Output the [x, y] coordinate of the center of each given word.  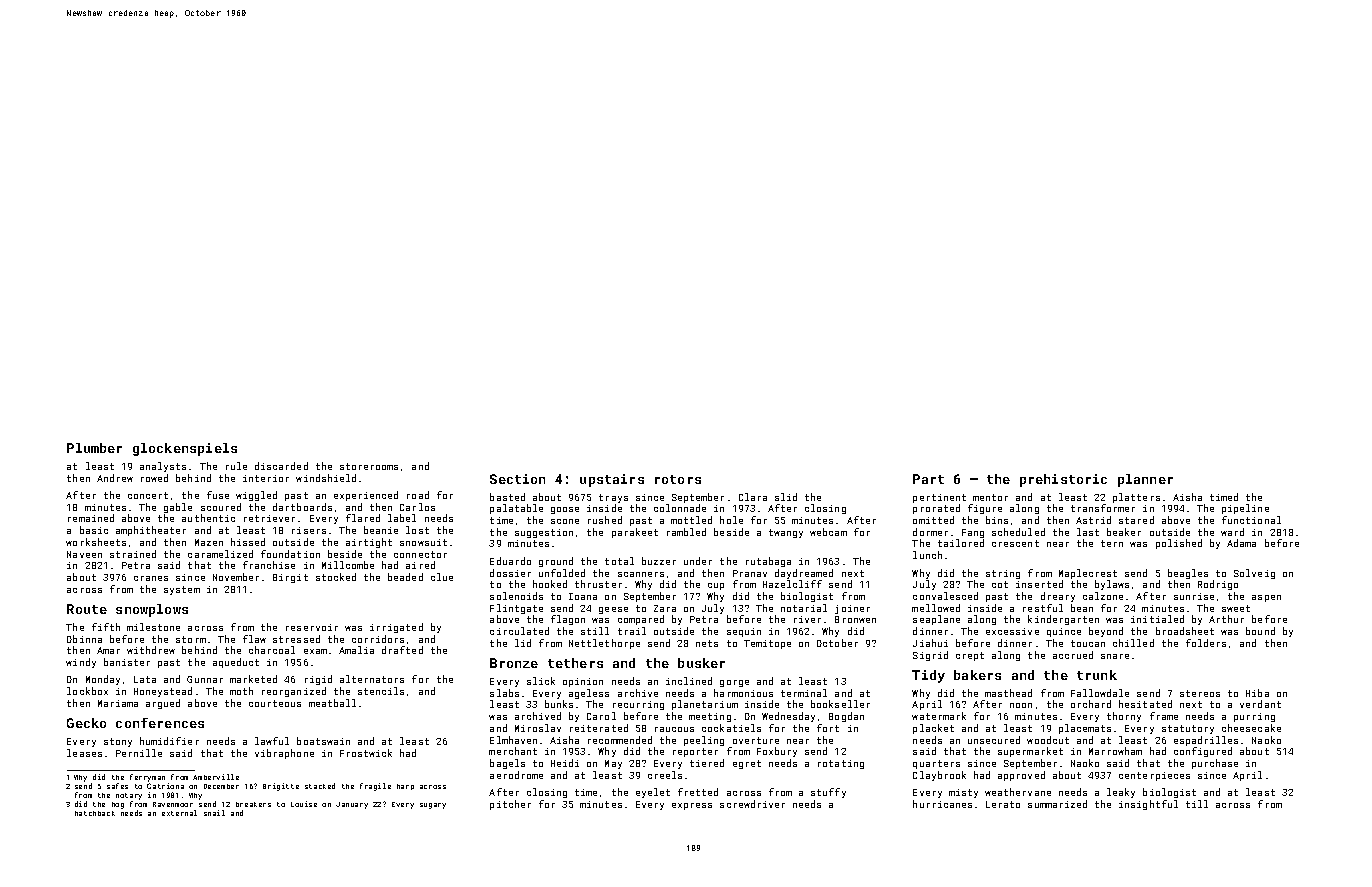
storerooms [369, 466]
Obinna [84, 639]
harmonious [743, 693]
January [352, 805]
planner [1145, 480]
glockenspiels [185, 449]
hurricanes [942, 804]
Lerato [1003, 804]
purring [1254, 717]
